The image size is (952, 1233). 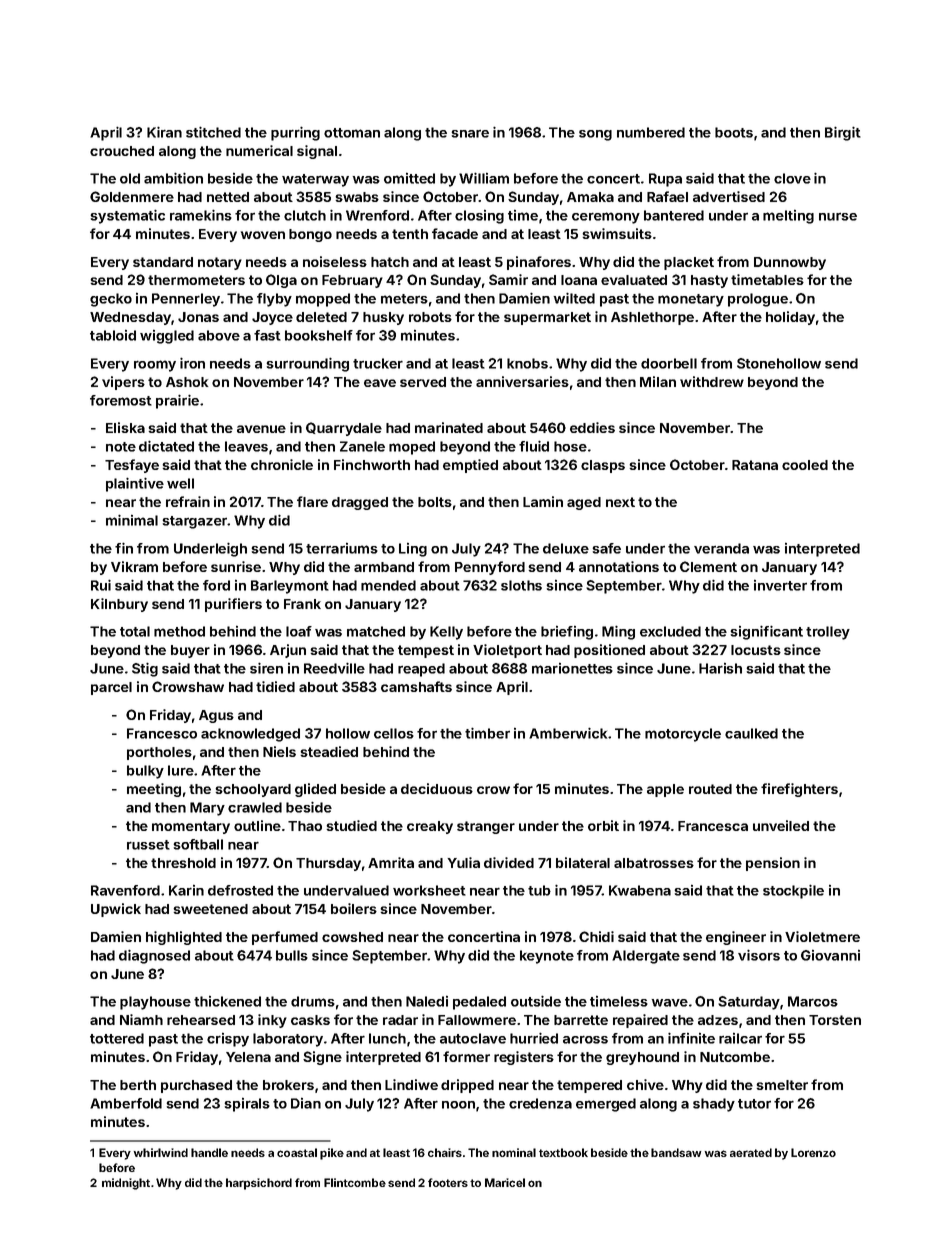 I want to click on withdrew, so click(x=712, y=381).
